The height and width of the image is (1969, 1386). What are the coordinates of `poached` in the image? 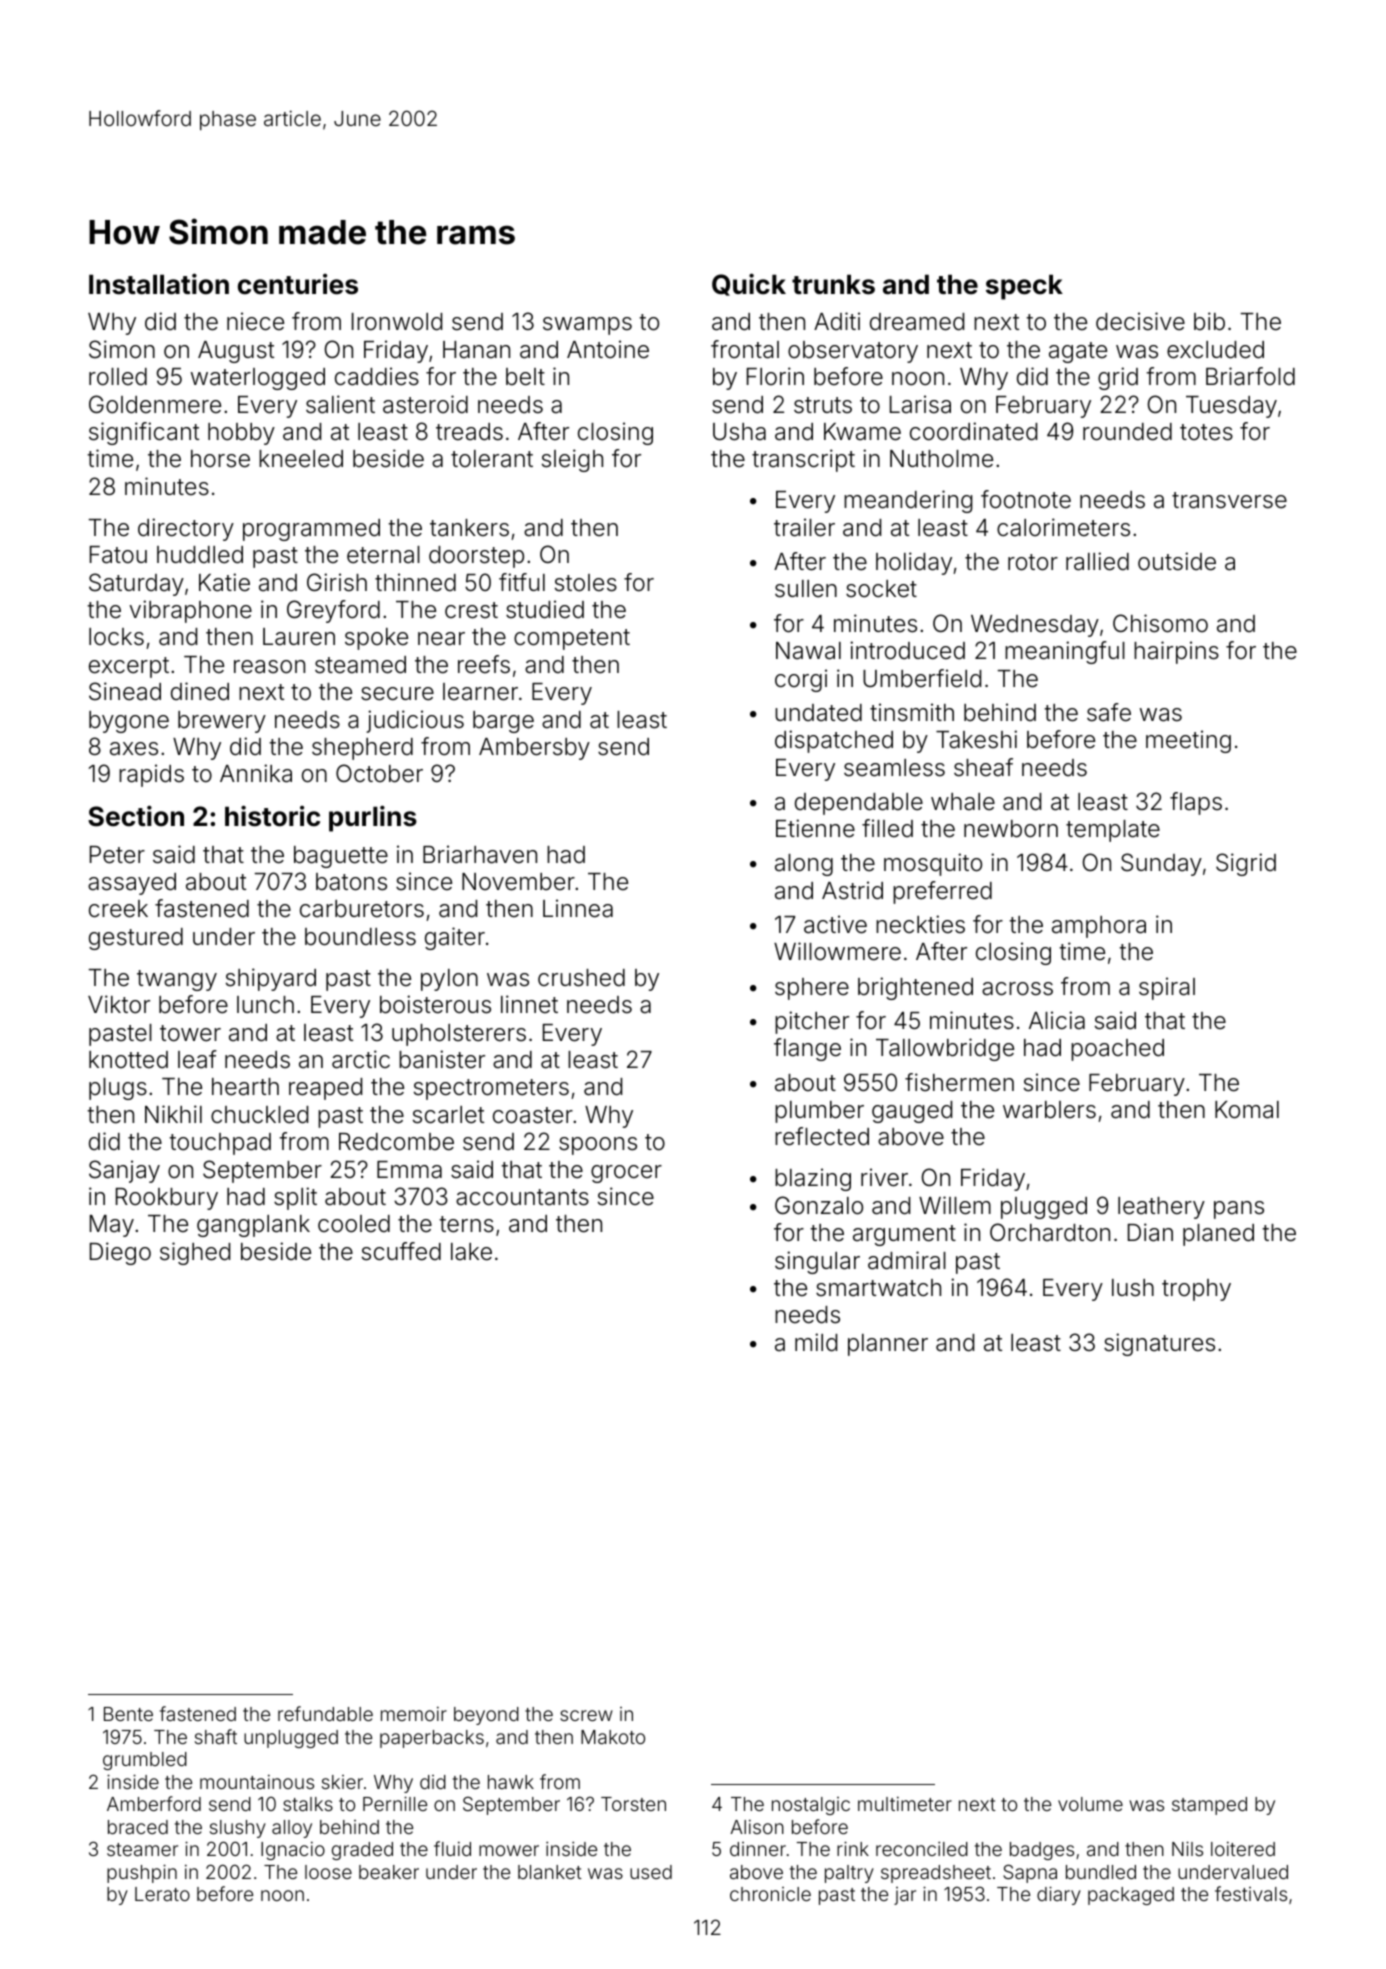 It's located at (1117, 1050).
